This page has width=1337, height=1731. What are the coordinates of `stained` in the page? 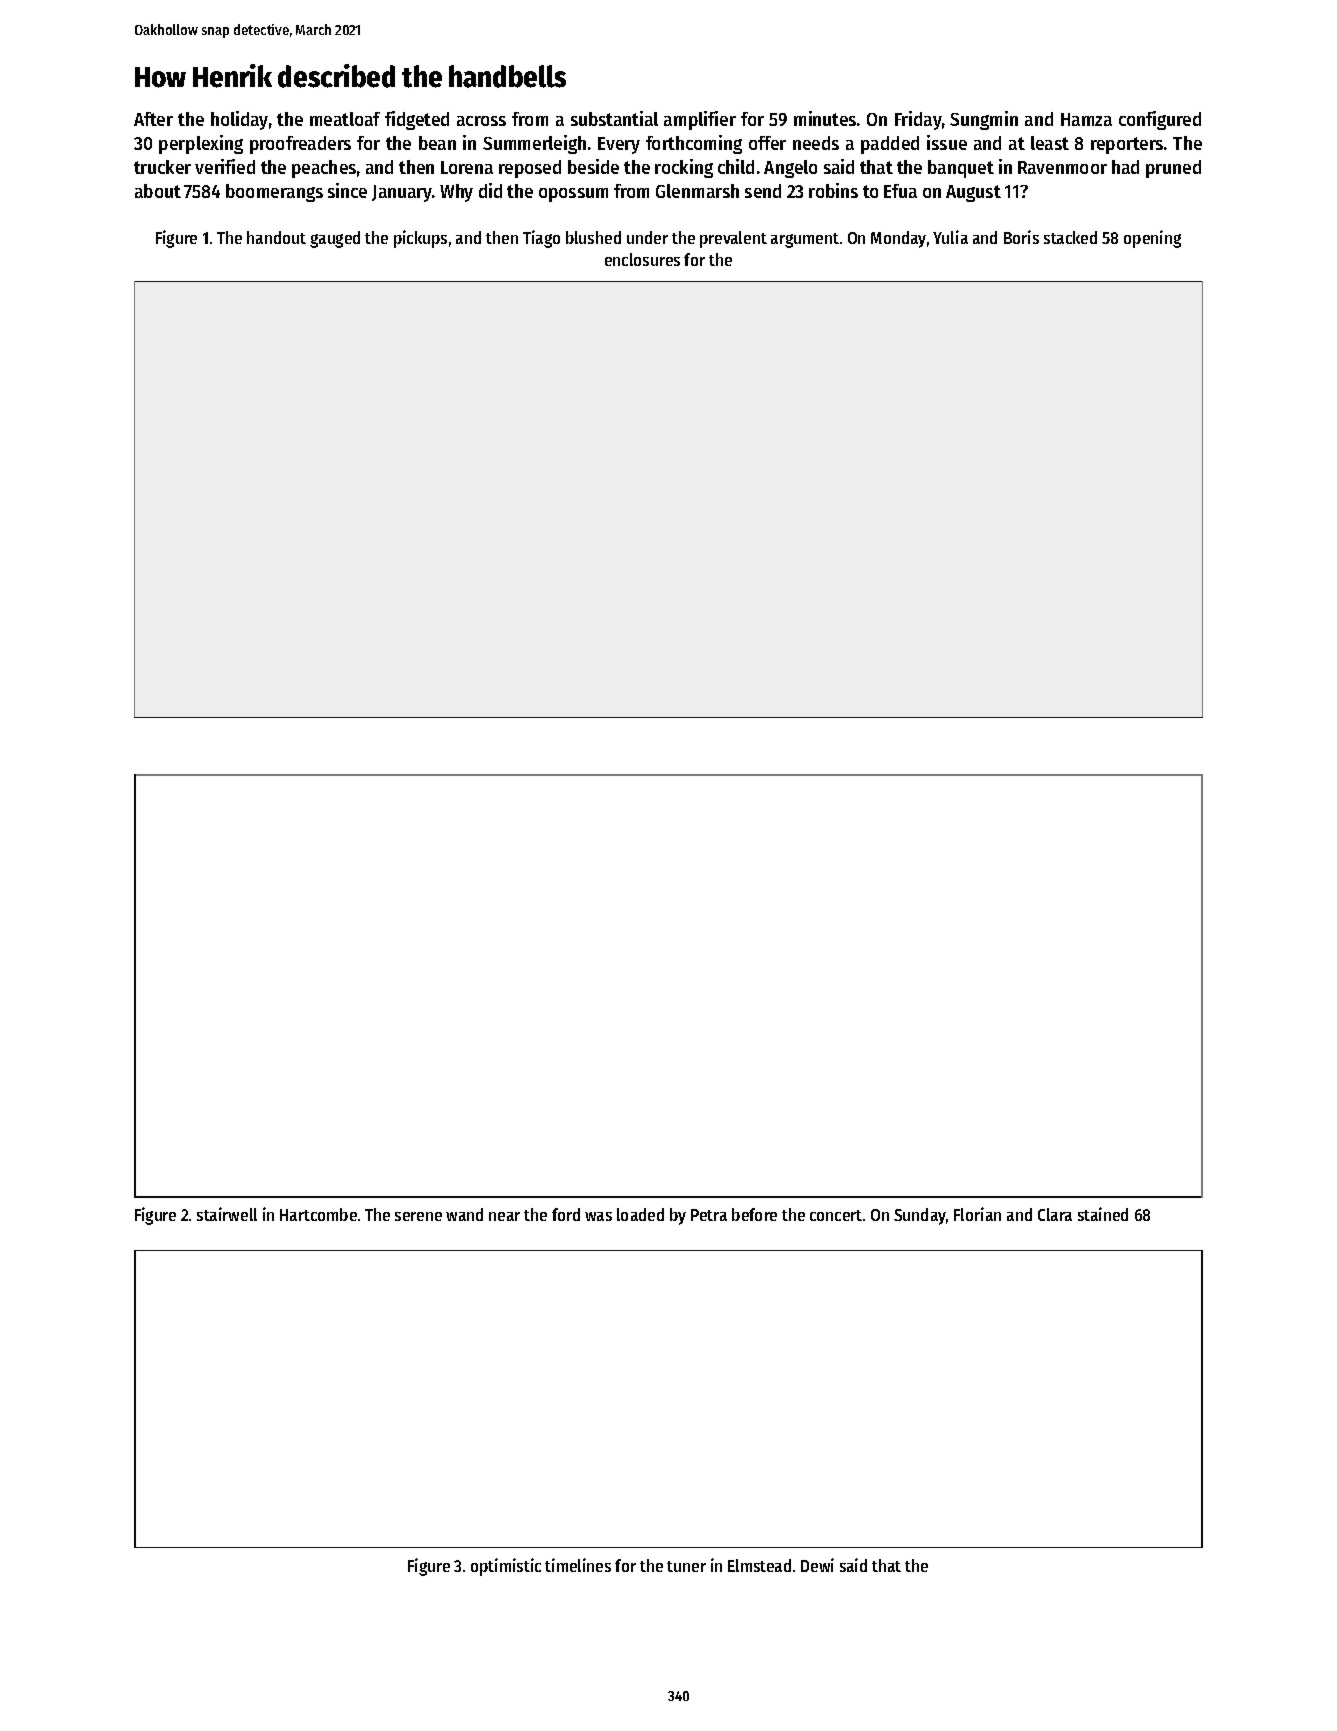 It's located at (1103, 1214).
